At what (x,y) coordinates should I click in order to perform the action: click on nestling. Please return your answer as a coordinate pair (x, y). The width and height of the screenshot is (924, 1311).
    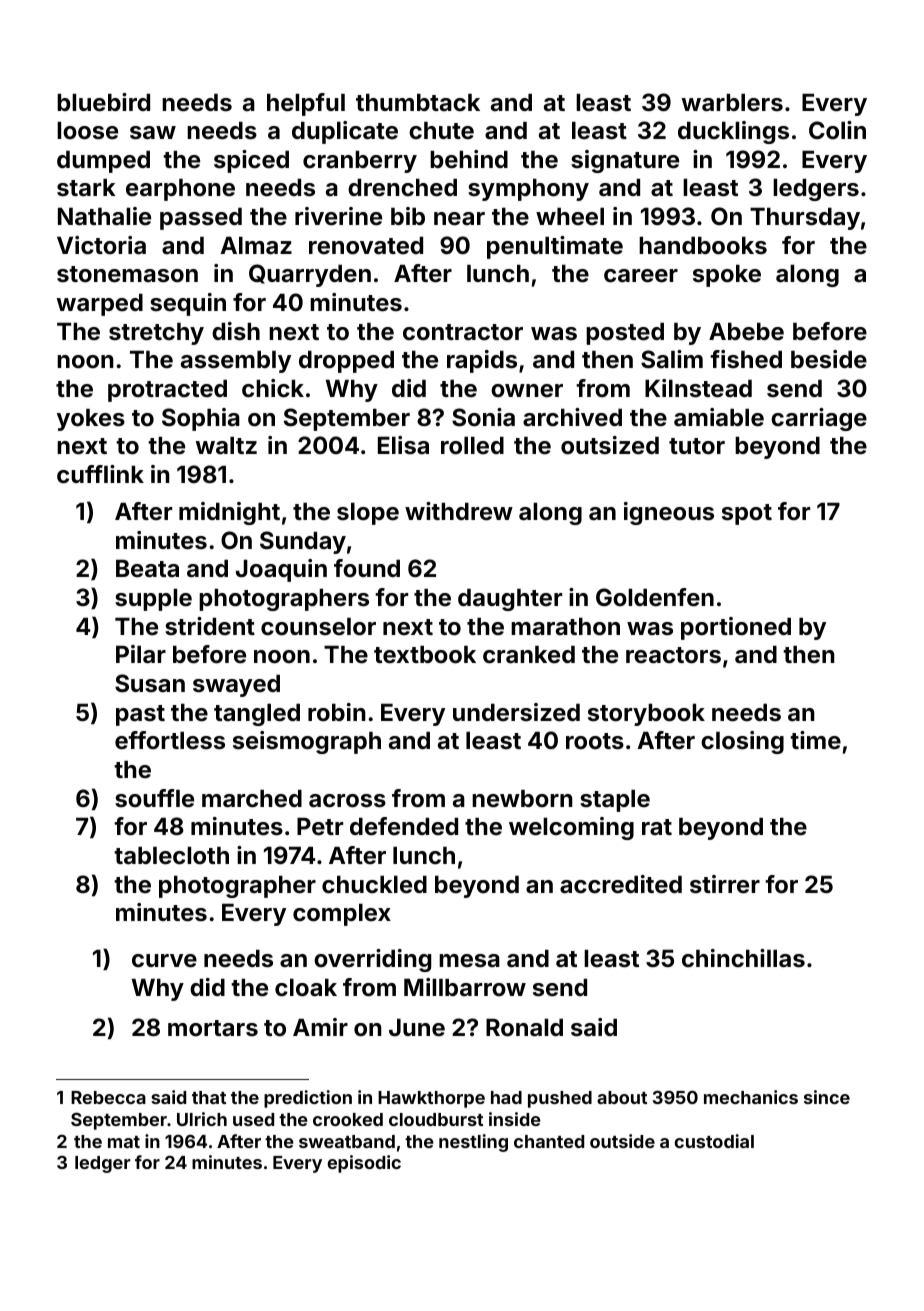
    Looking at the image, I should click on (473, 1143).
